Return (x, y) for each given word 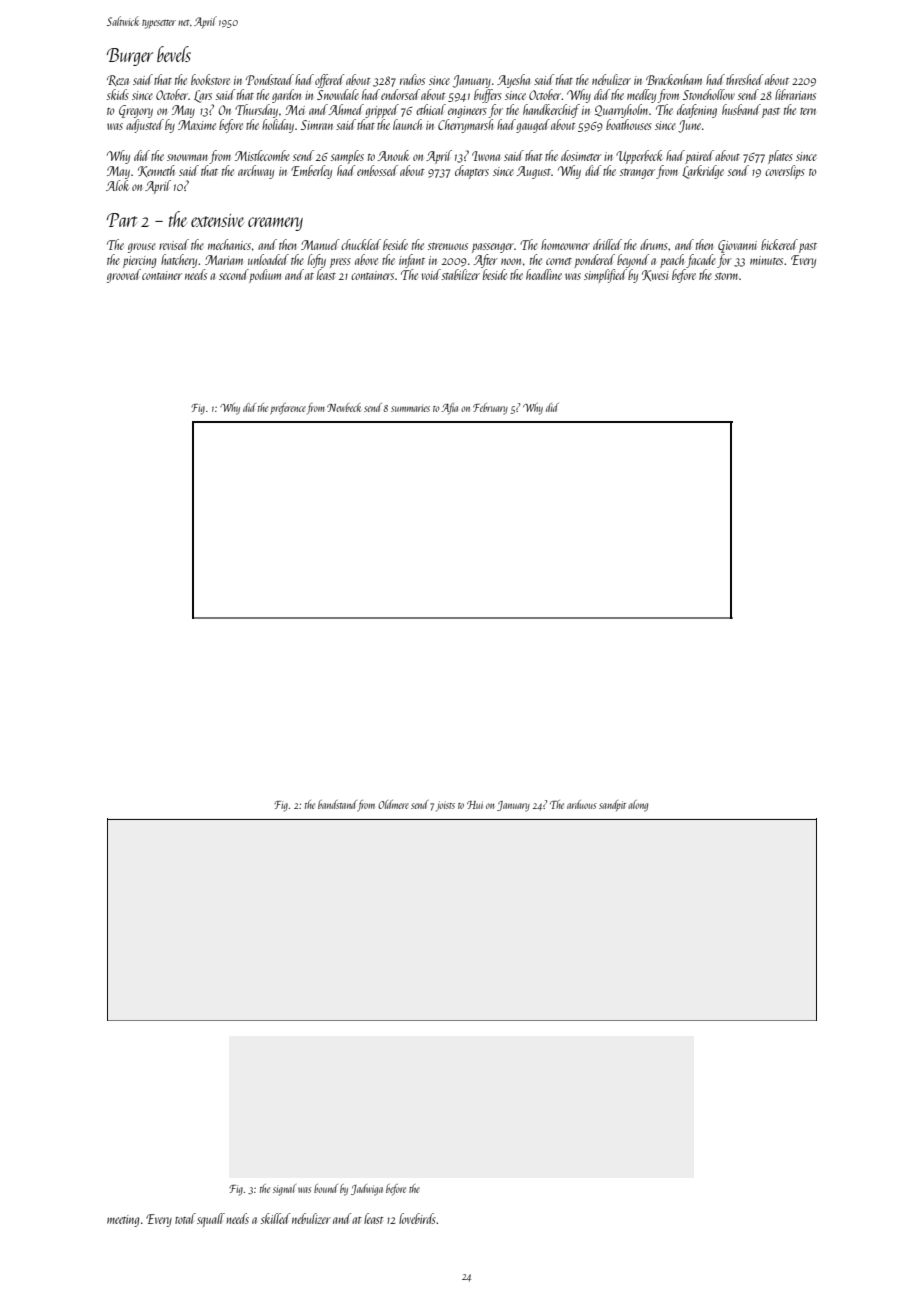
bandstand (337, 804)
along (638, 806)
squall (211, 1220)
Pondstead (270, 79)
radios (412, 79)
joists (445, 806)
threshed (744, 79)
